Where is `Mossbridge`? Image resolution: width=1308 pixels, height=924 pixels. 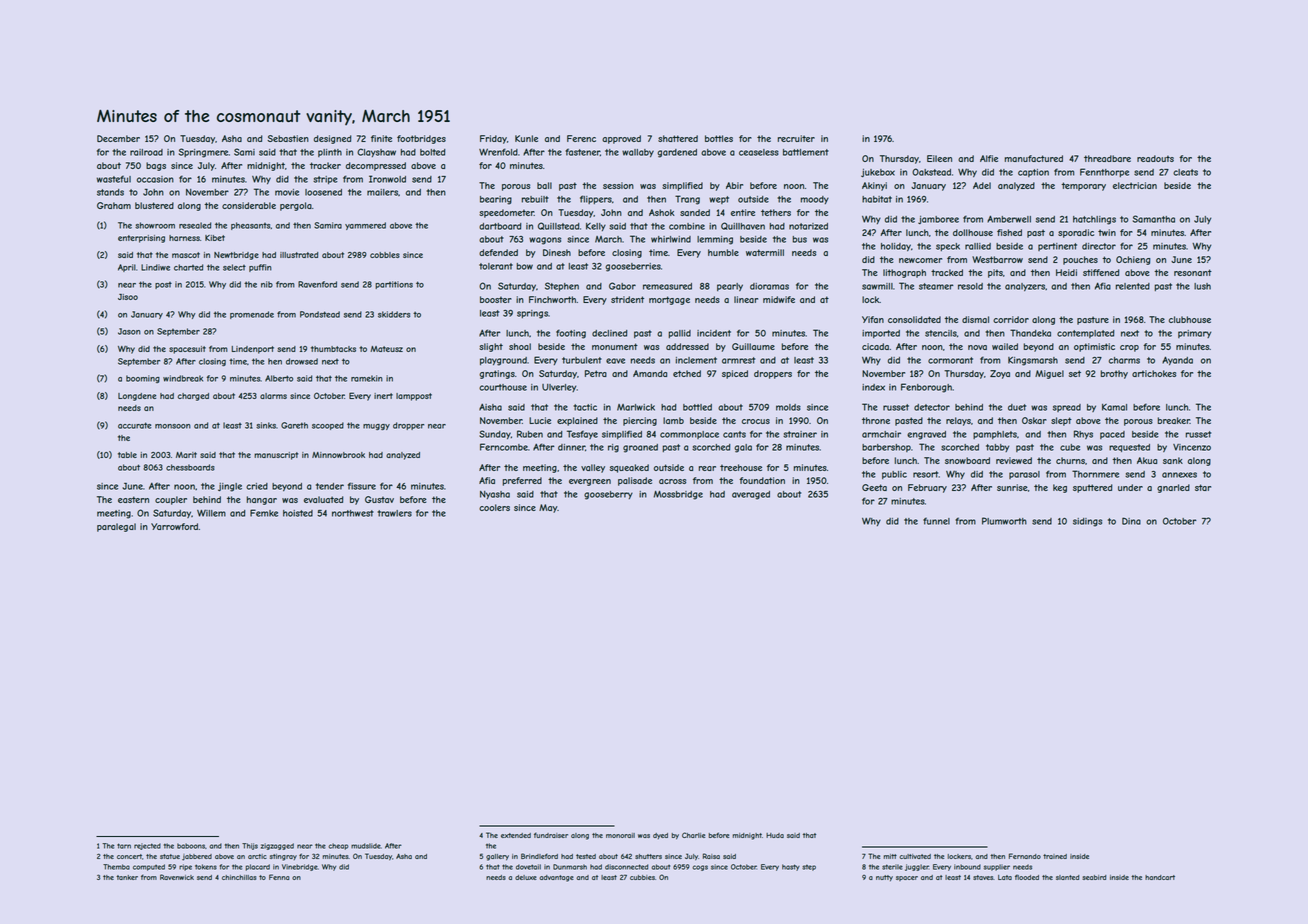
Mossbridge is located at coordinates (678, 495).
